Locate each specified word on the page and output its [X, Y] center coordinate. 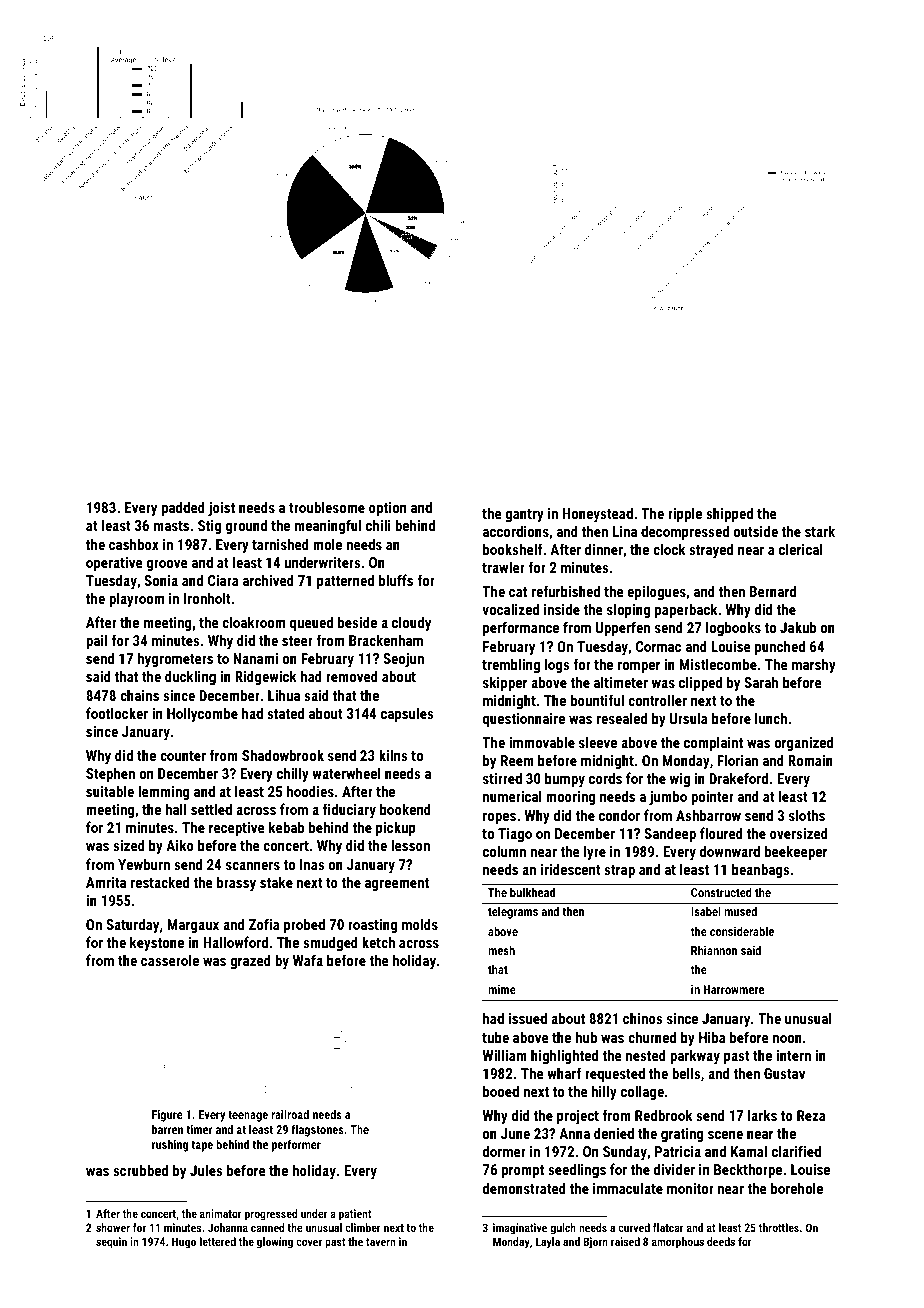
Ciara [223, 580]
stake [276, 882]
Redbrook [663, 1115]
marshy [814, 665]
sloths [807, 815]
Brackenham [386, 640]
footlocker [117, 713]
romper [639, 667]
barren [167, 1129]
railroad [290, 1114]
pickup [396, 828]
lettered [218, 1241]
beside [357, 622]
